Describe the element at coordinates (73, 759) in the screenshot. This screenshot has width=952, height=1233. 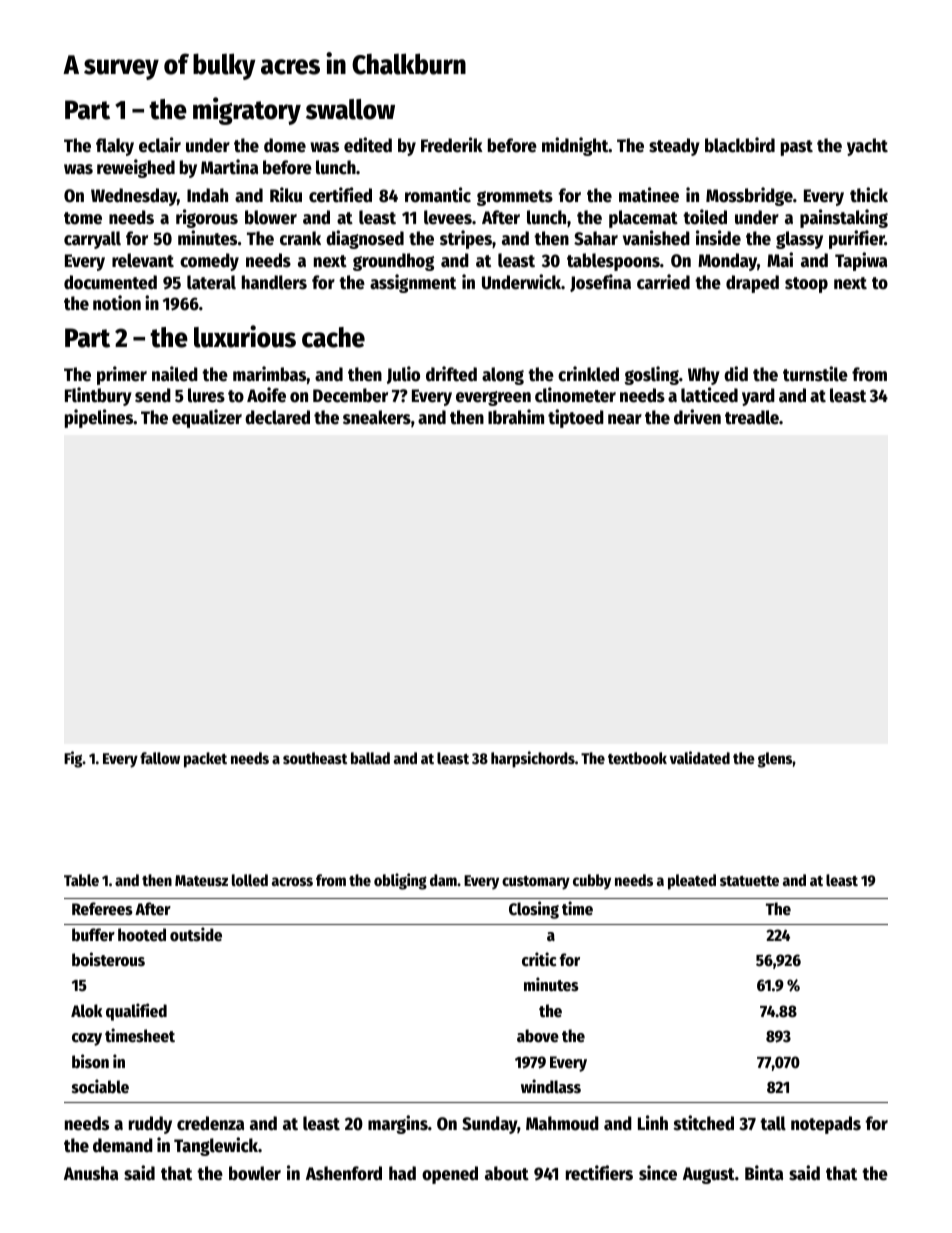
I see `Fig` at that location.
